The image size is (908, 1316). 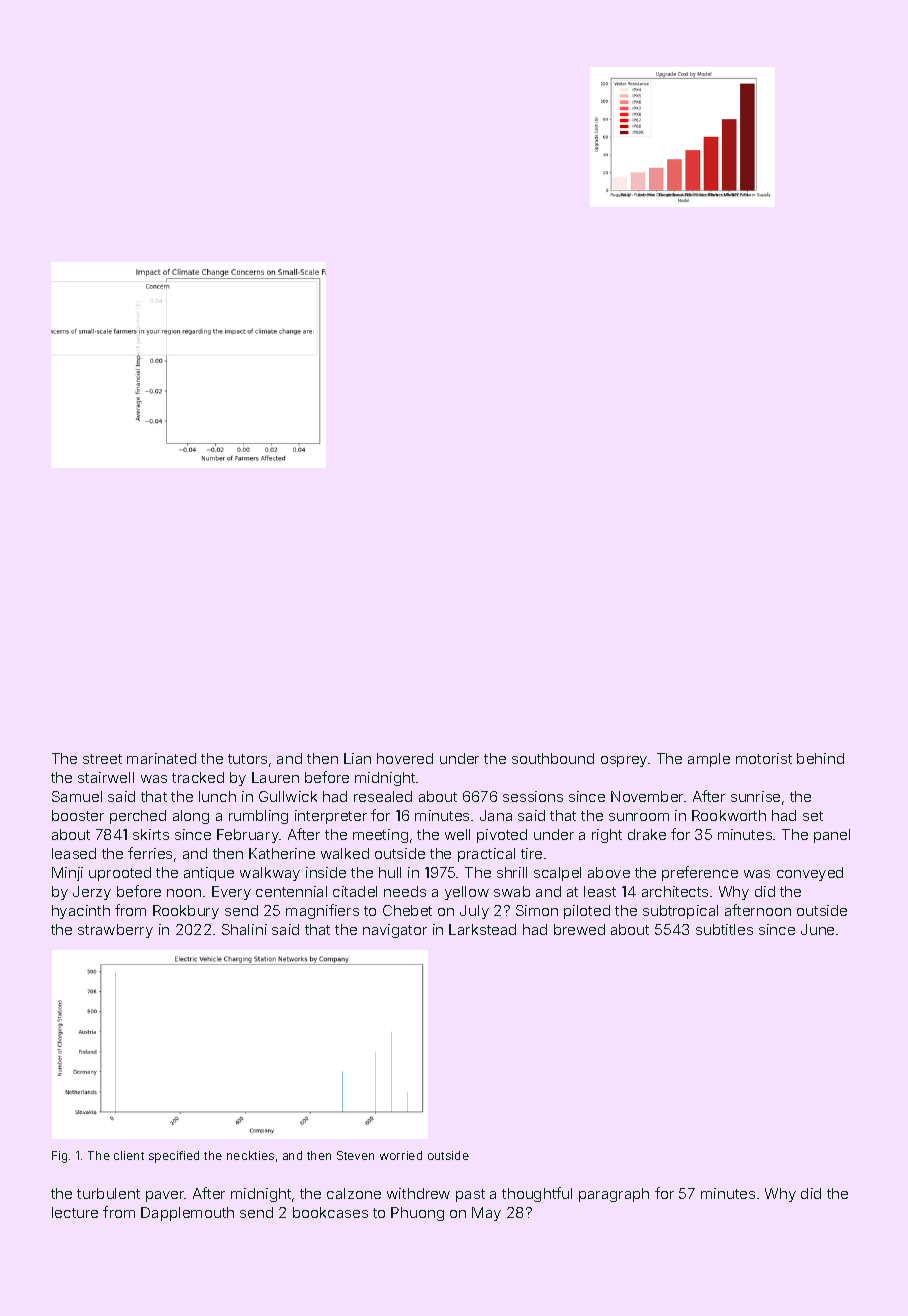 I want to click on Rookworth, so click(x=729, y=815).
